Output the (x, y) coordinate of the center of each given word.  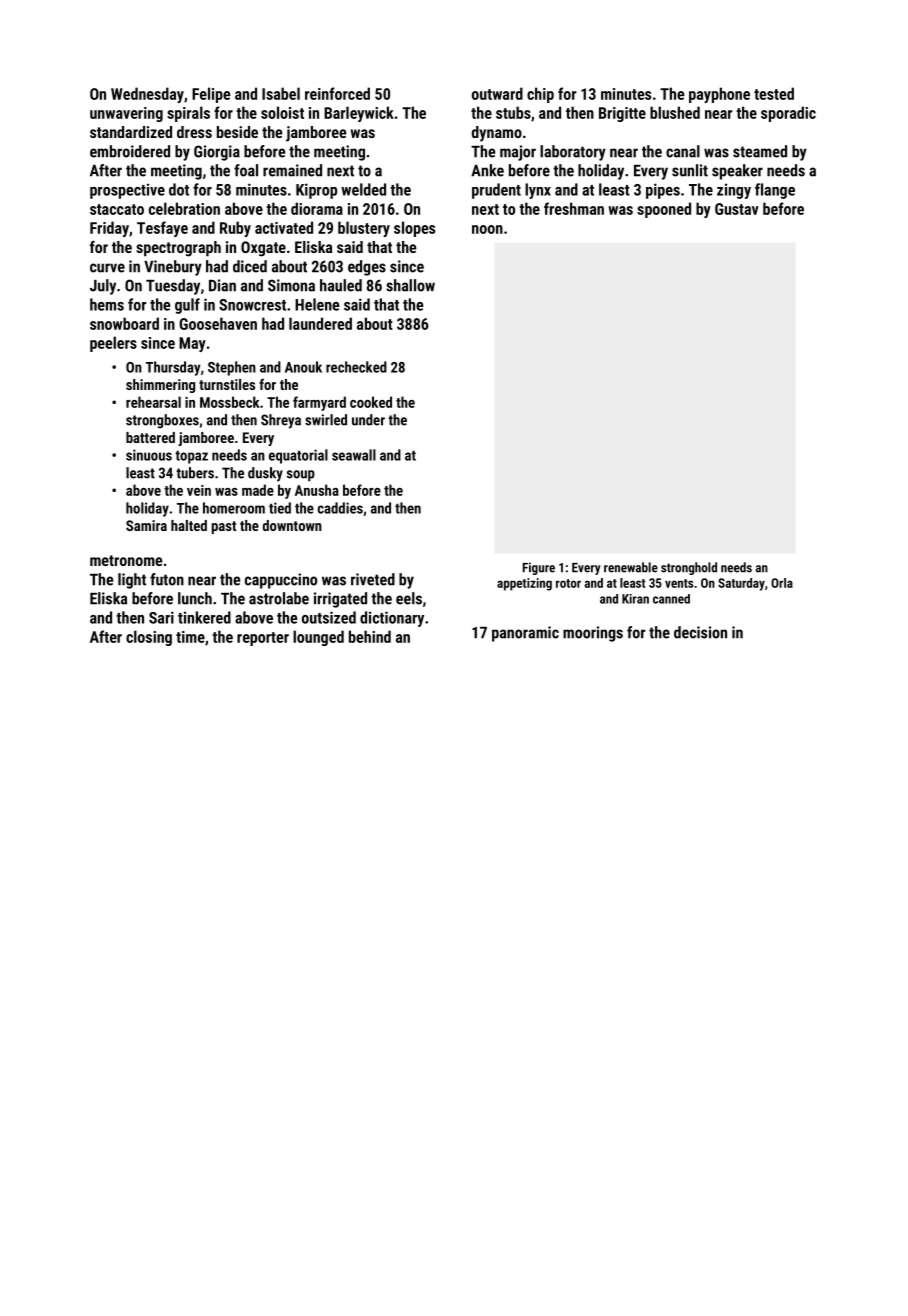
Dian (222, 285)
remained (292, 170)
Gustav (737, 209)
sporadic (788, 114)
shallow (410, 285)
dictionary (392, 619)
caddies (340, 508)
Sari (161, 617)
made (258, 490)
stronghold (689, 568)
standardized (131, 132)
